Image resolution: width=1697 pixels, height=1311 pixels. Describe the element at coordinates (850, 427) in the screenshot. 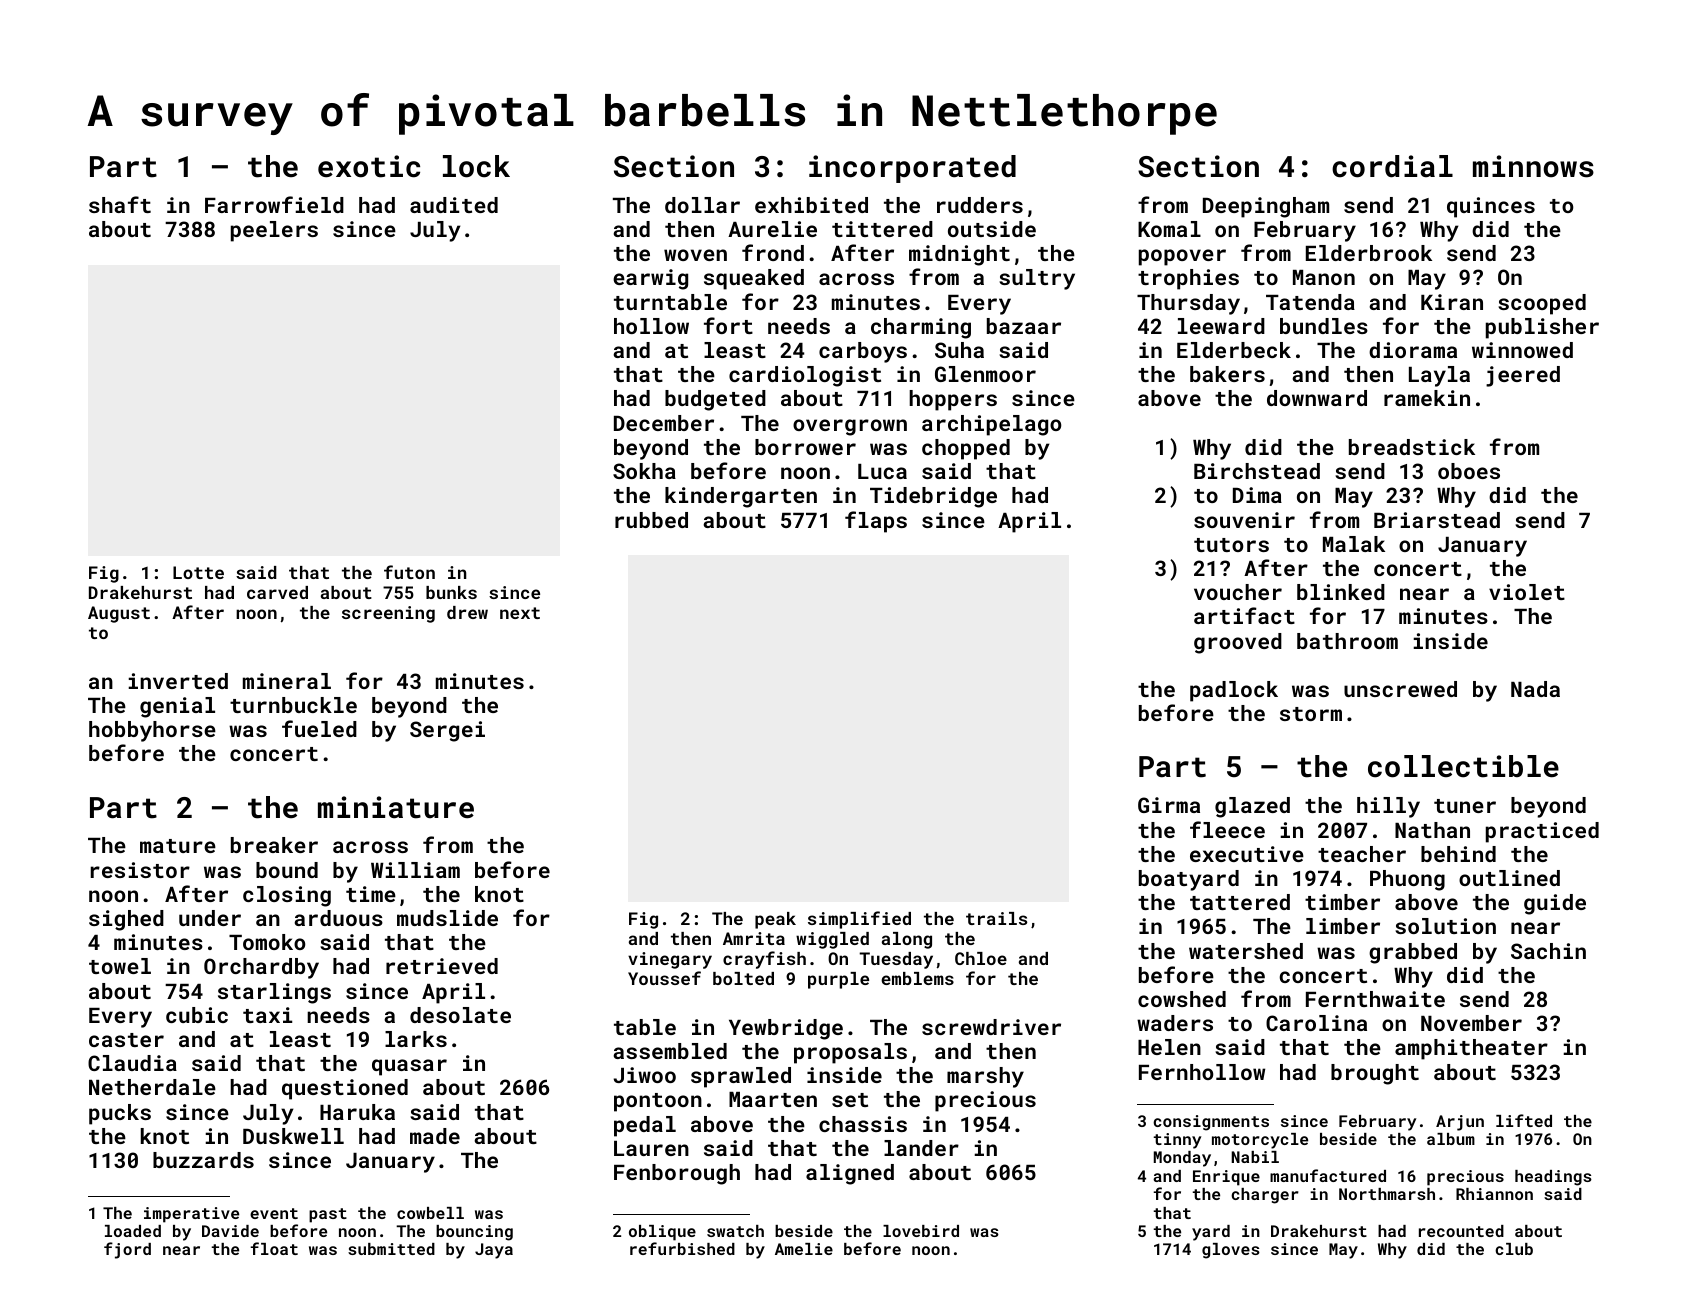

I see `overgrown` at that location.
